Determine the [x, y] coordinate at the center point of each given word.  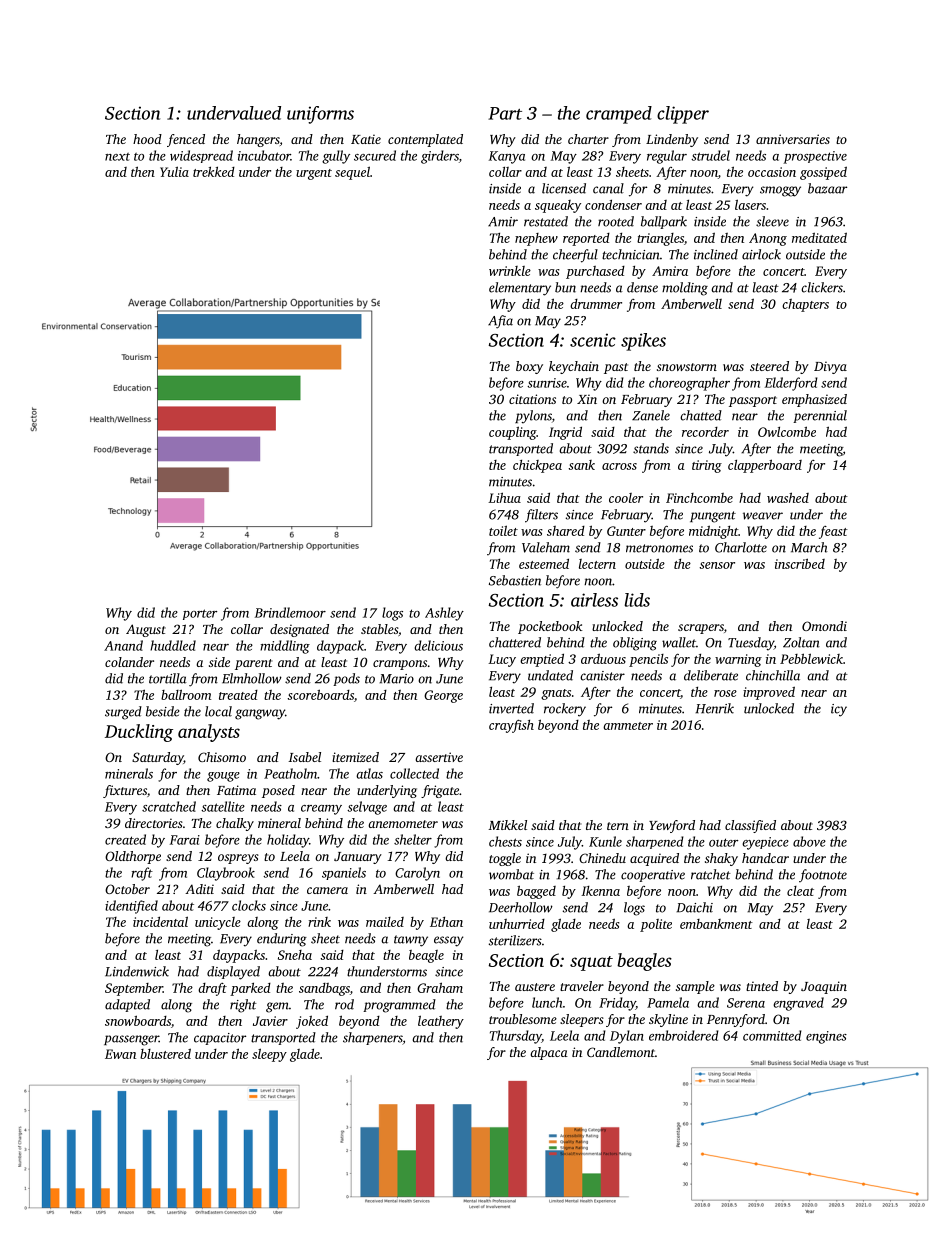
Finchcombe [699, 498]
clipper [683, 115]
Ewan [120, 1054]
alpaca [549, 1053]
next [117, 157]
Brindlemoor [290, 612]
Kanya [507, 157]
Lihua [504, 497]
